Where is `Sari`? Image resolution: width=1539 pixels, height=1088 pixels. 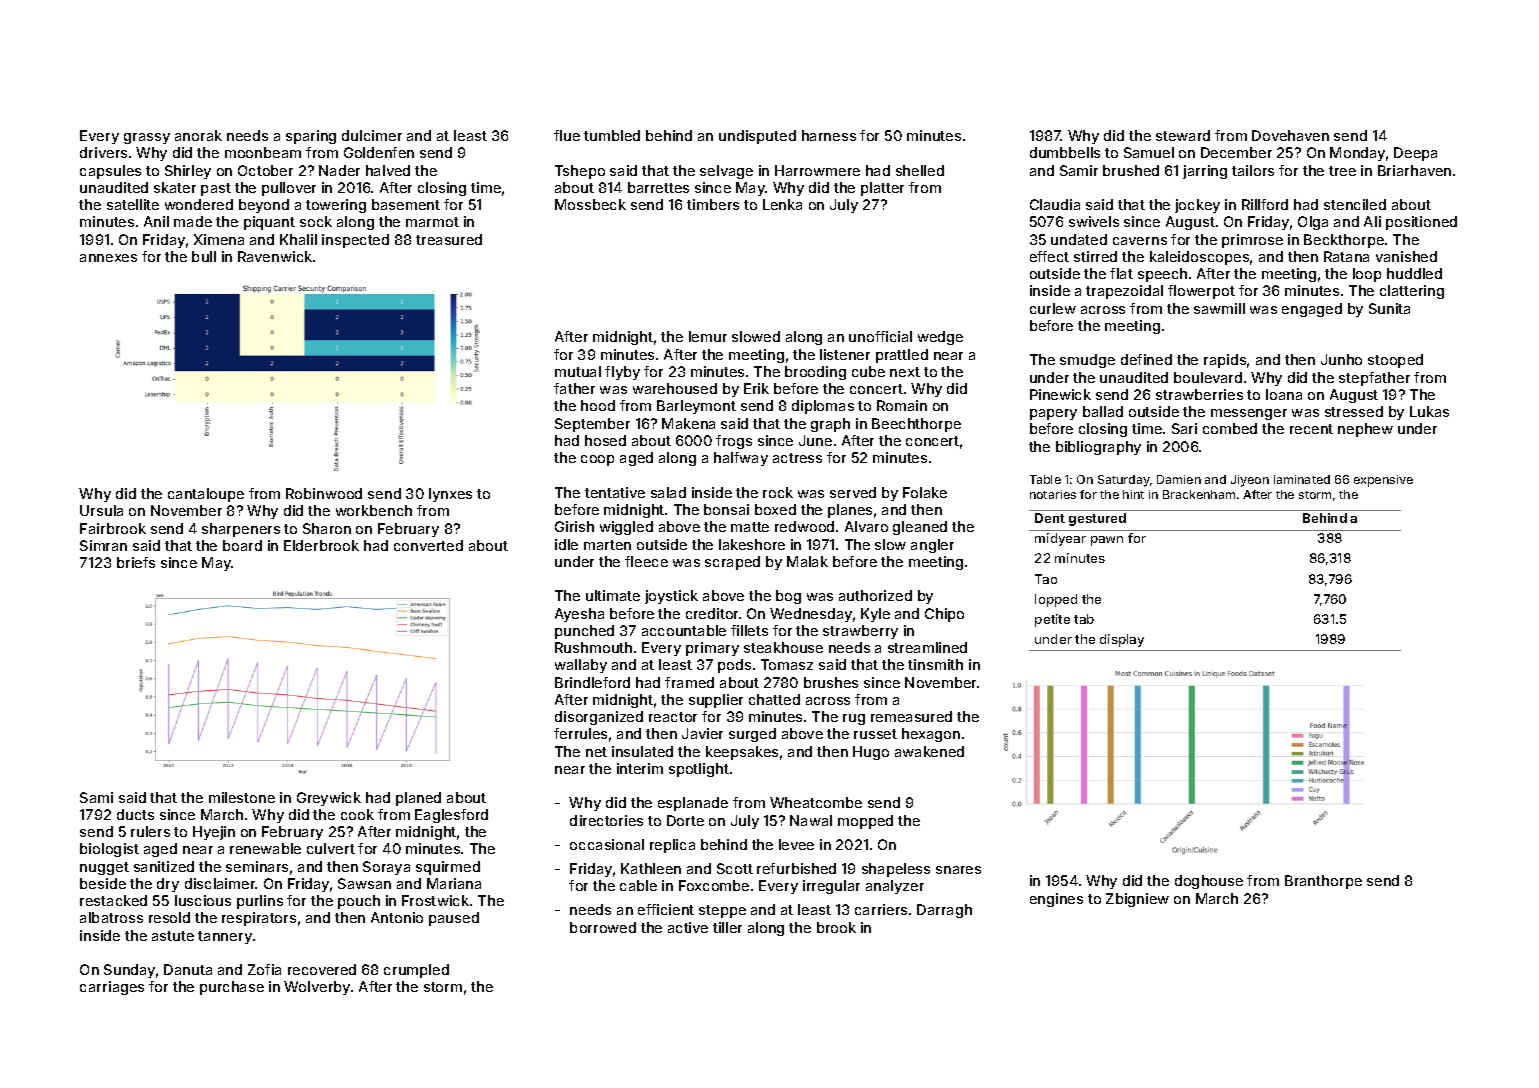
Sari is located at coordinates (1184, 428).
